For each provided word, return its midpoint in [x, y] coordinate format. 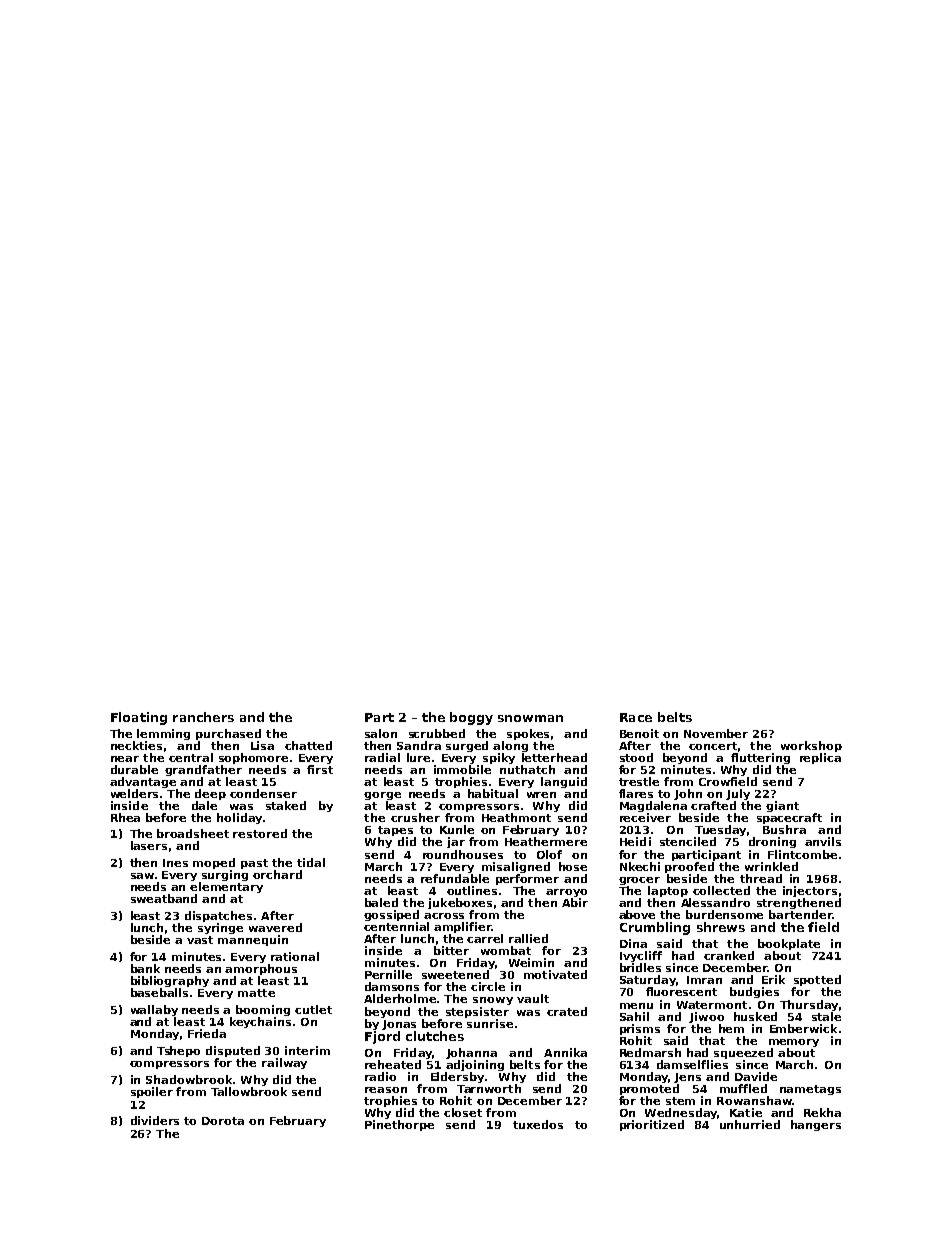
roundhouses [463, 854]
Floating [139, 718]
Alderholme [400, 998]
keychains [260, 1022]
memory [794, 1043]
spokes [528, 734]
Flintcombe [802, 854]
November [716, 733]
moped [214, 863]
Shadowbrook [189, 1079]
